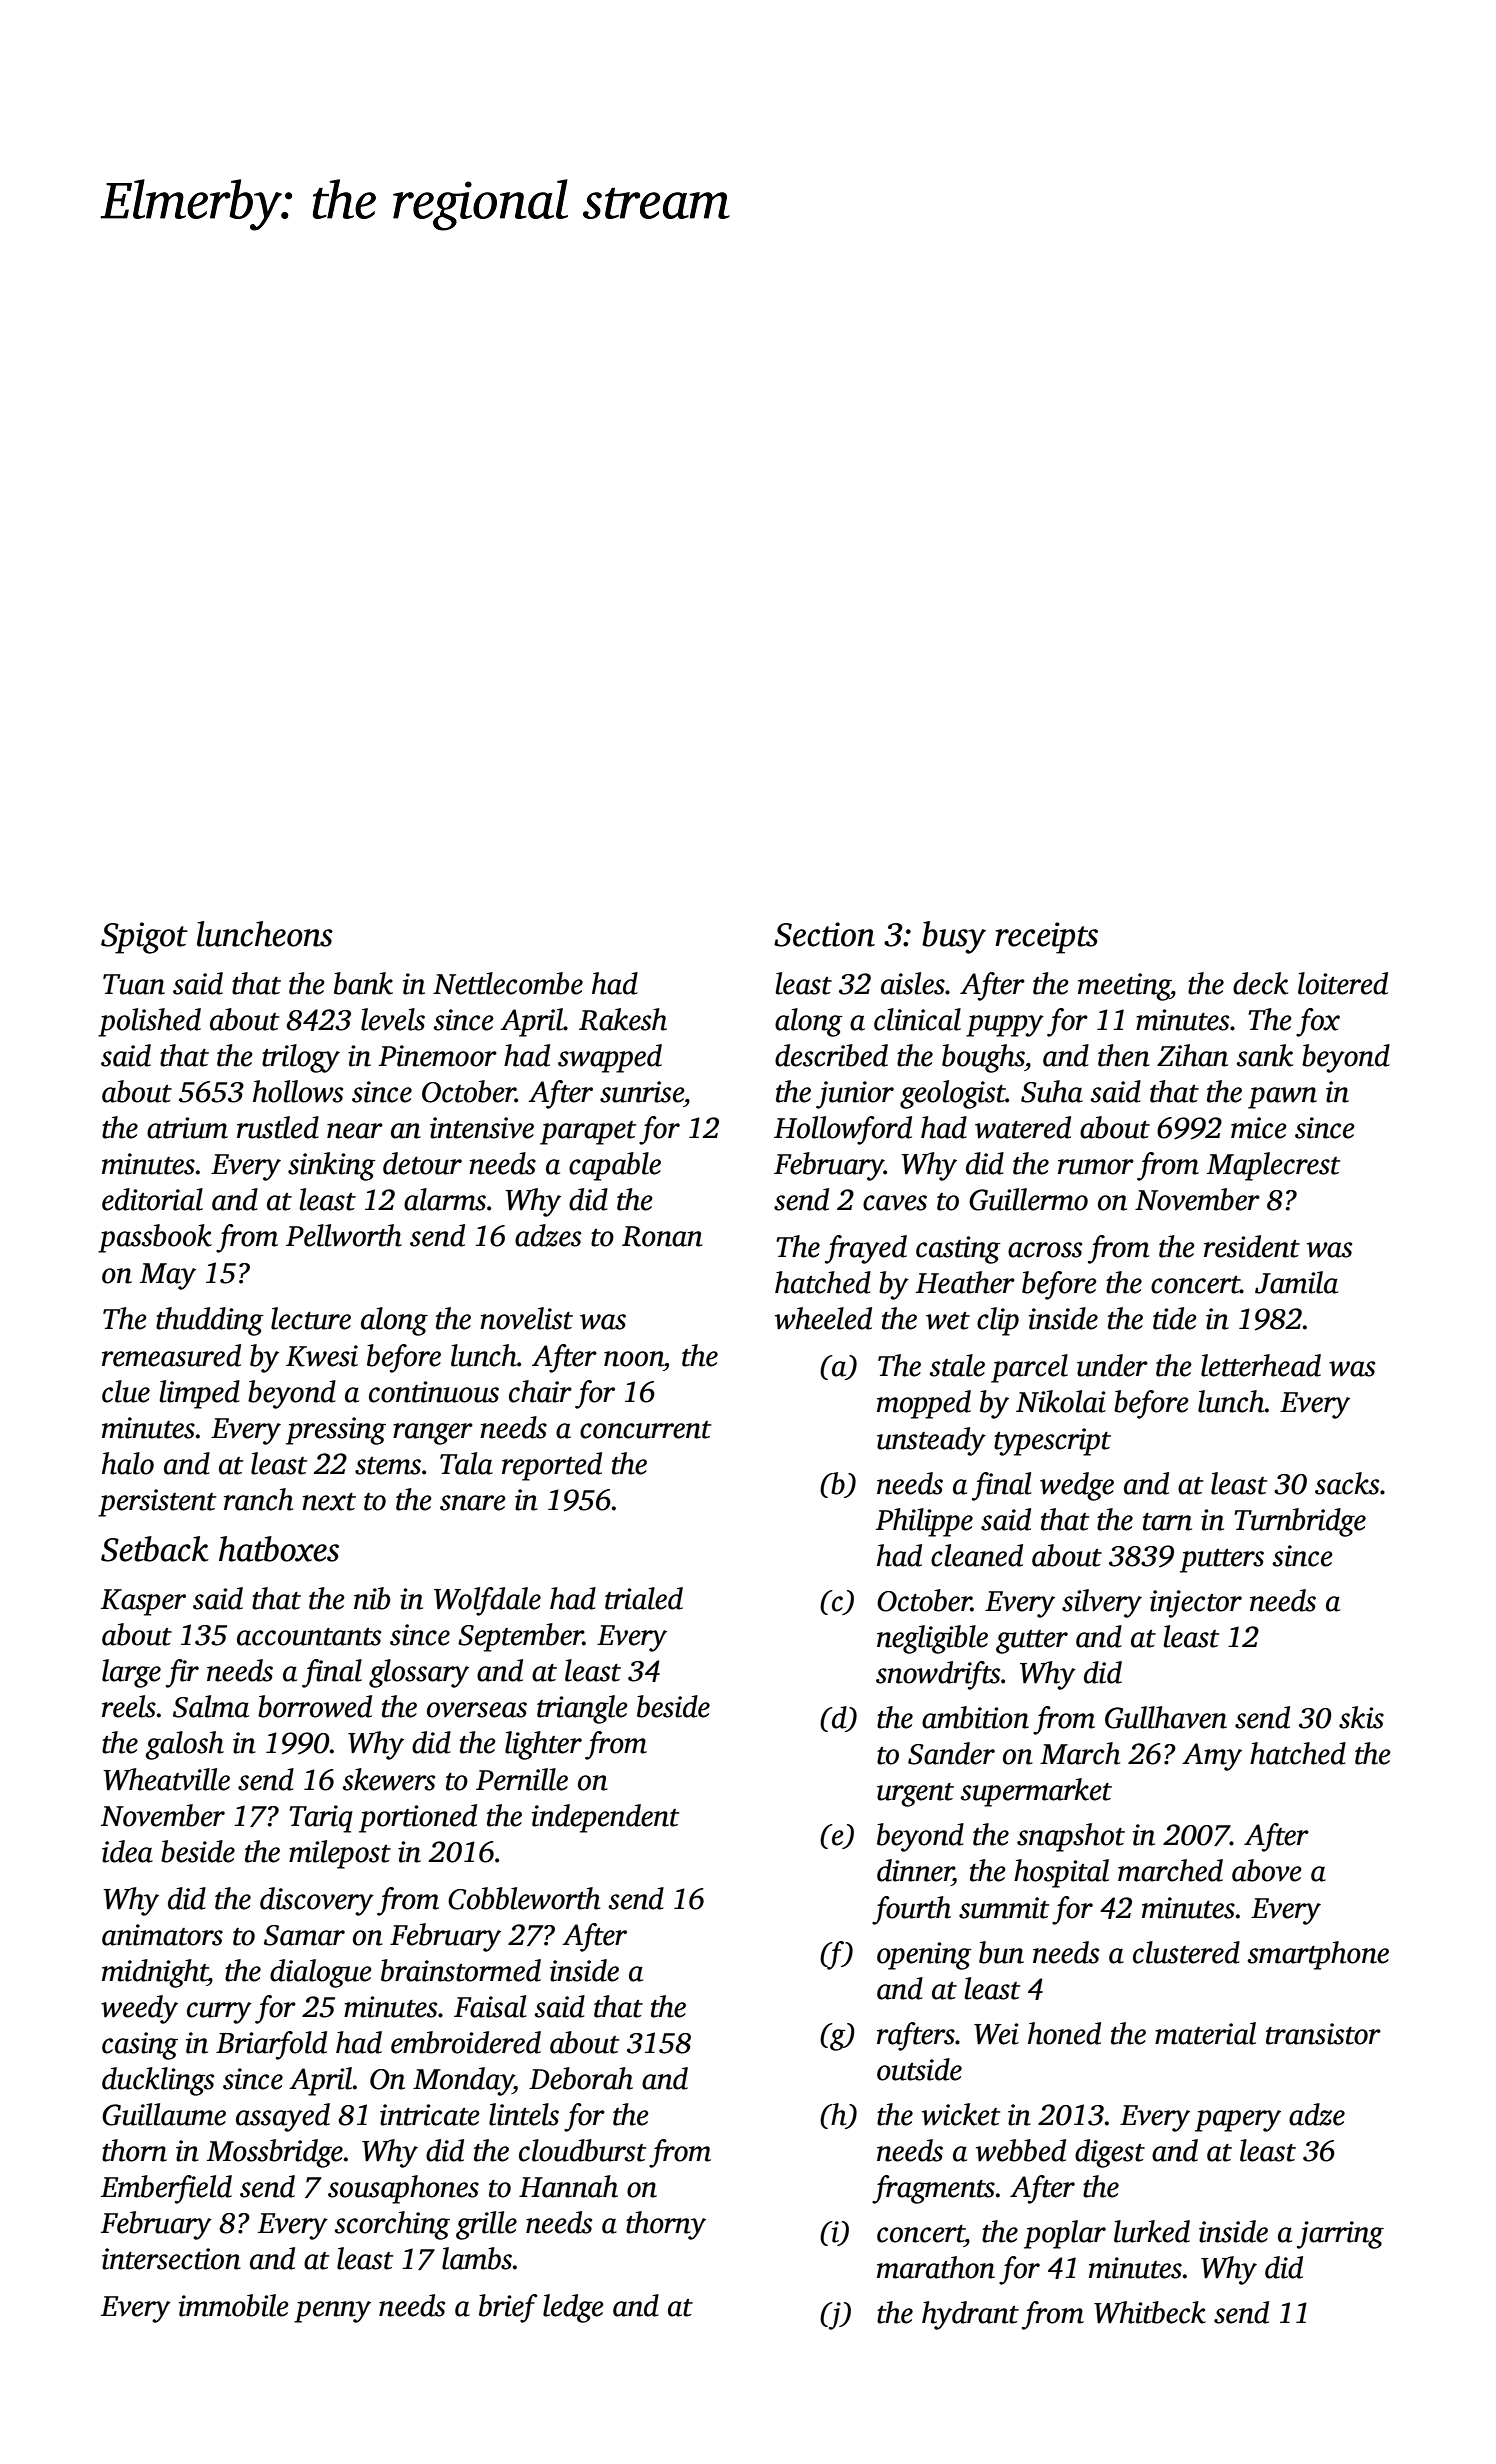 The width and height of the image is (1496, 2464). I want to click on remeasured, so click(171, 1355).
